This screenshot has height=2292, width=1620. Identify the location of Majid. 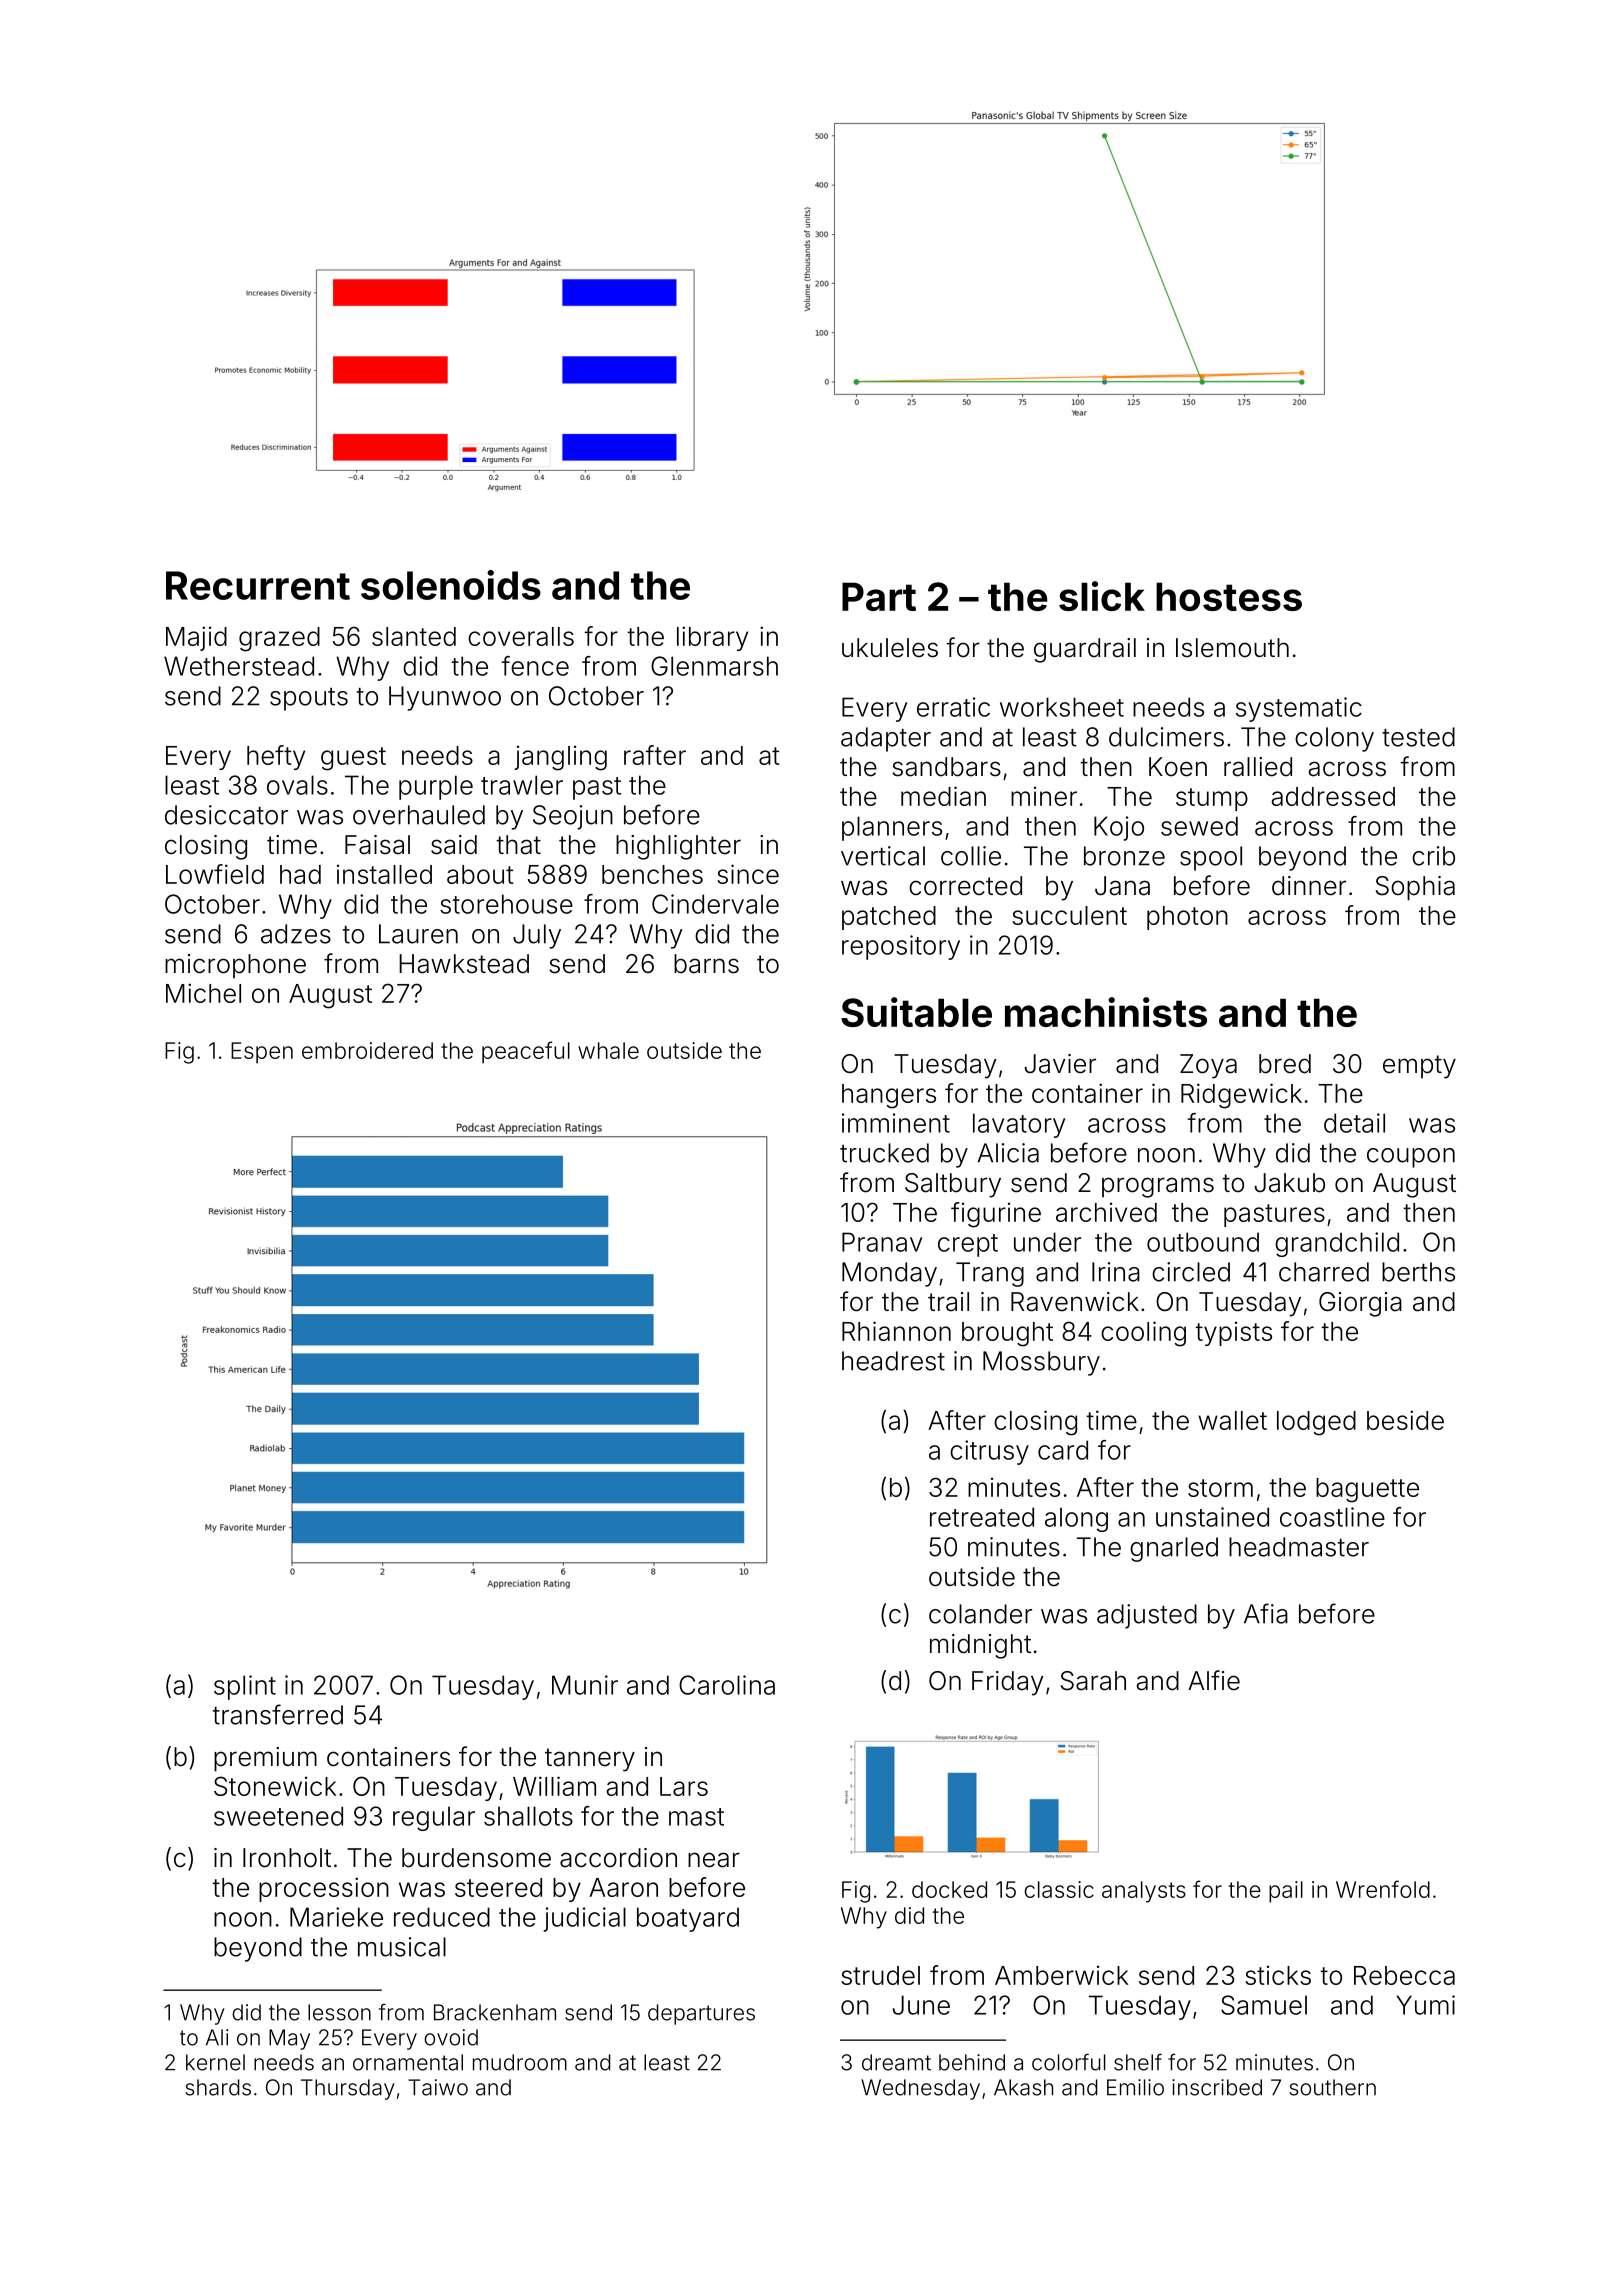
(196, 638).
